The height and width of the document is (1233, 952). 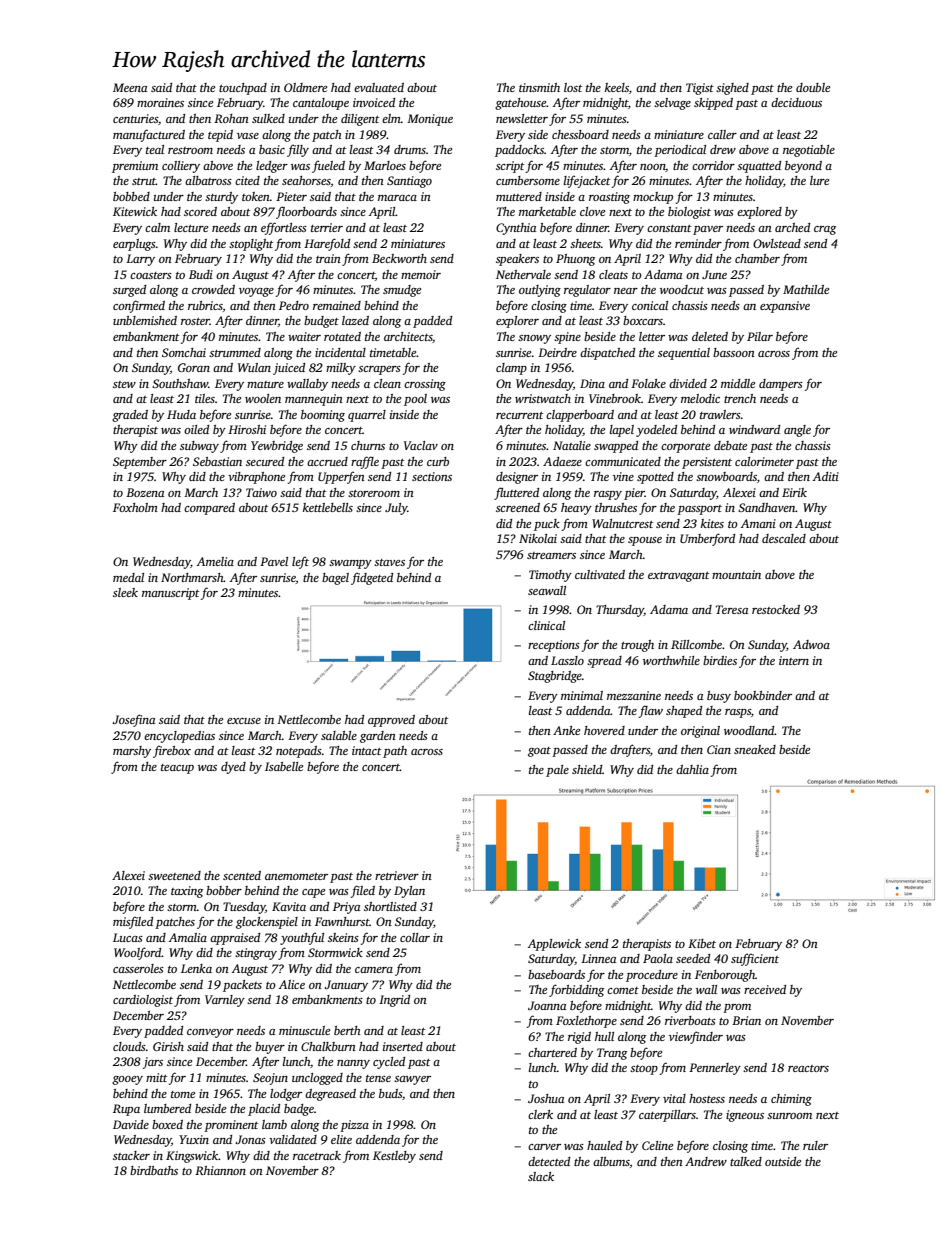 What do you see at coordinates (132, 752) in the document?
I see `marshy` at bounding box center [132, 752].
